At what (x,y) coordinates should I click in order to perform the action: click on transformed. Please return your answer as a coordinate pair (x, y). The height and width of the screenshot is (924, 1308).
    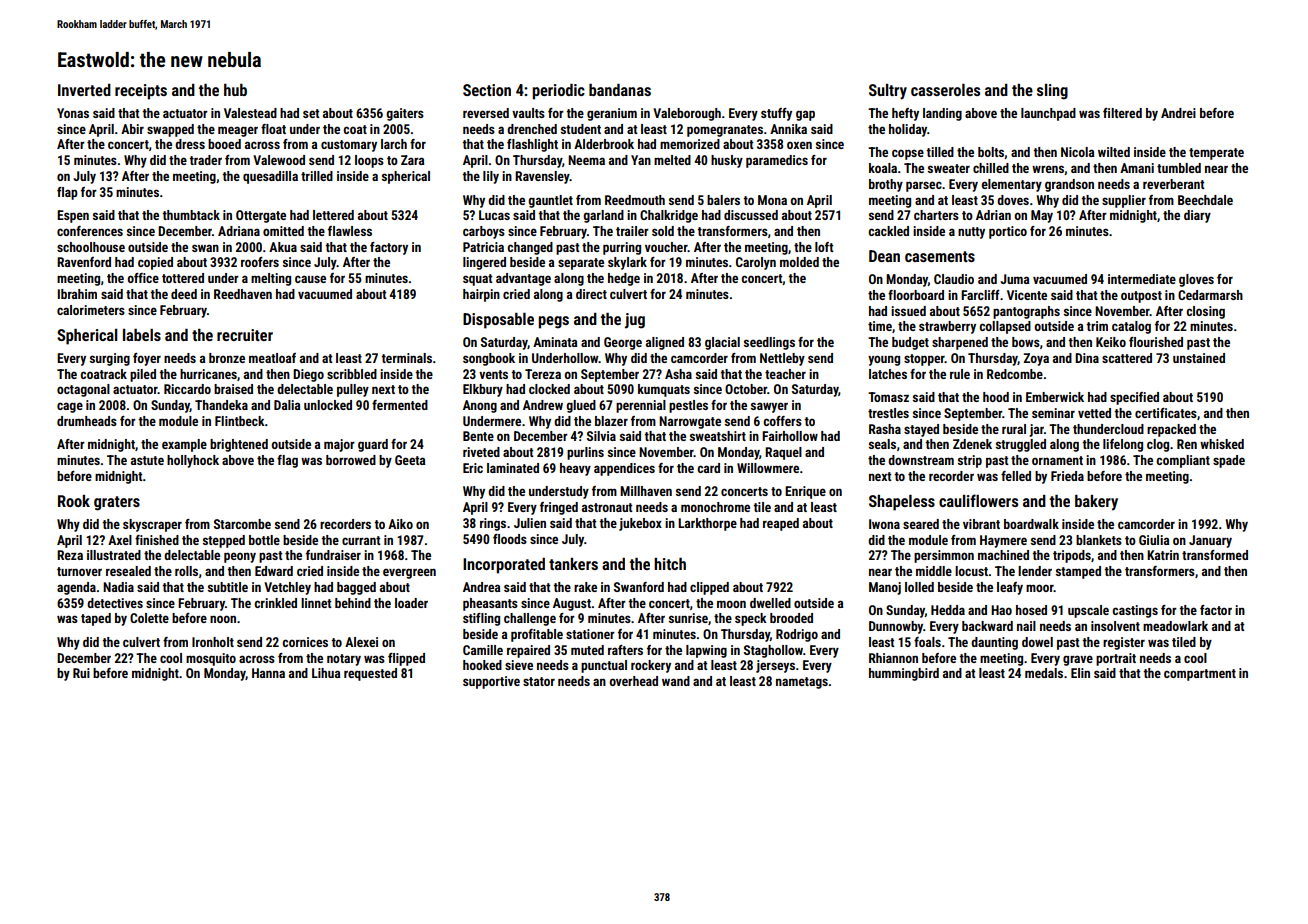
    Looking at the image, I should click on (1215, 555).
